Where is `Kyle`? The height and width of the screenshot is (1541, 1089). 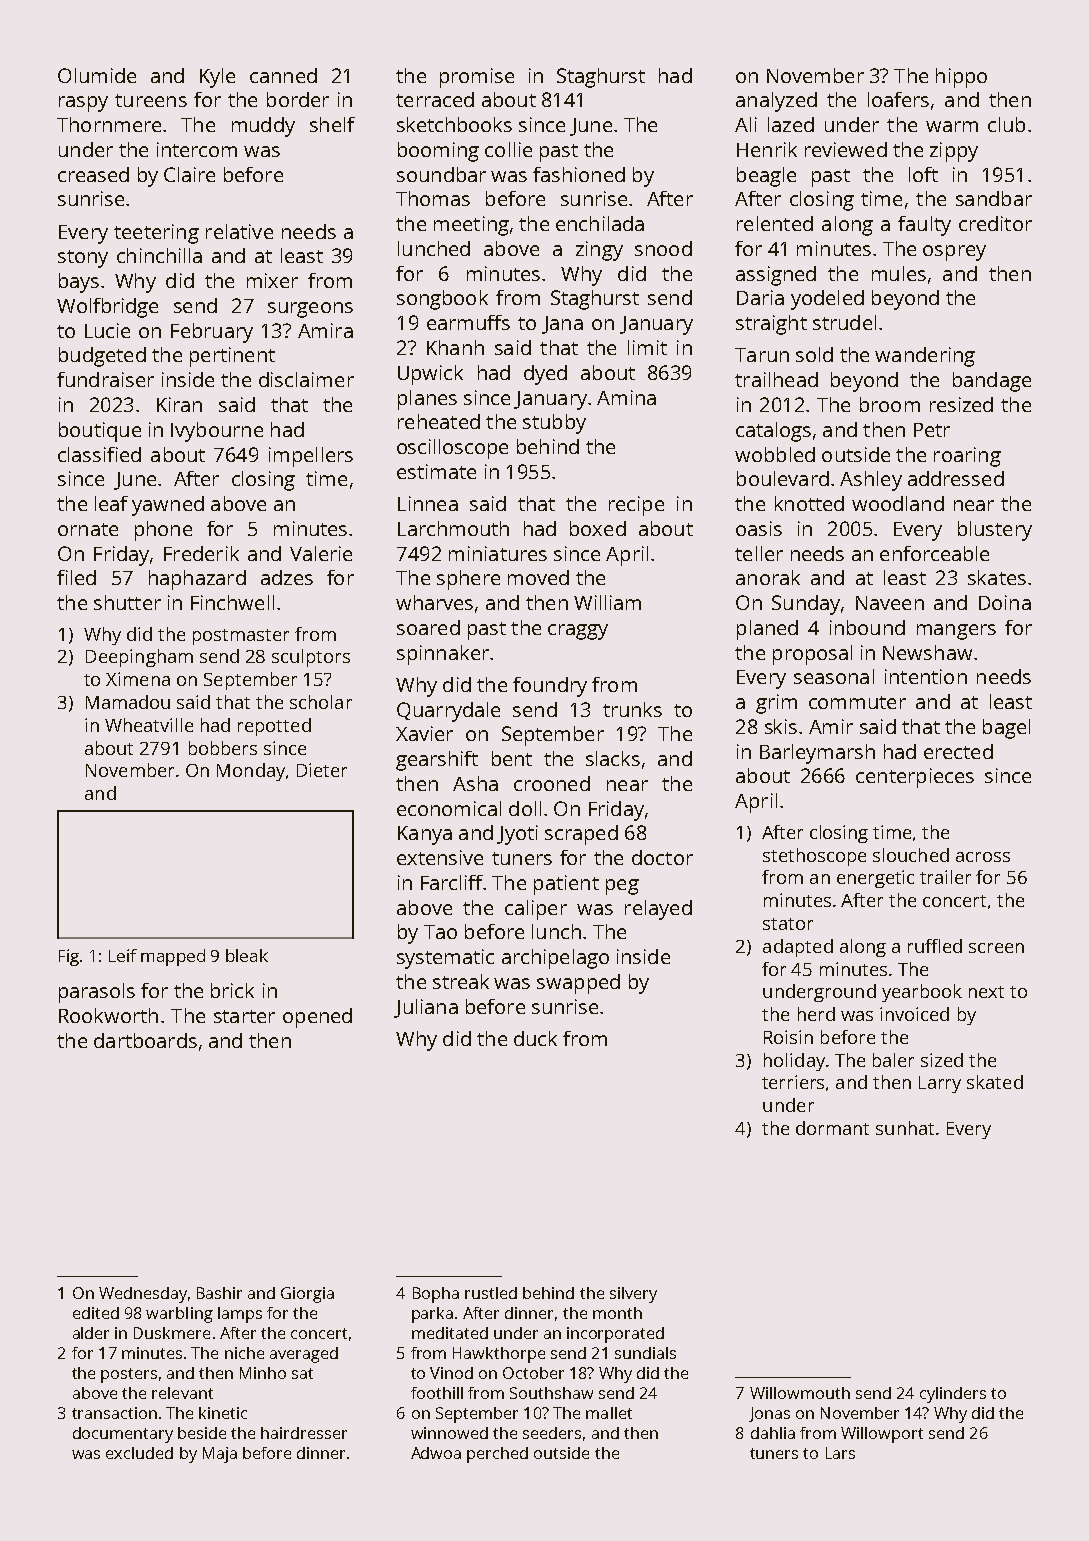
Kyle is located at coordinates (217, 78).
